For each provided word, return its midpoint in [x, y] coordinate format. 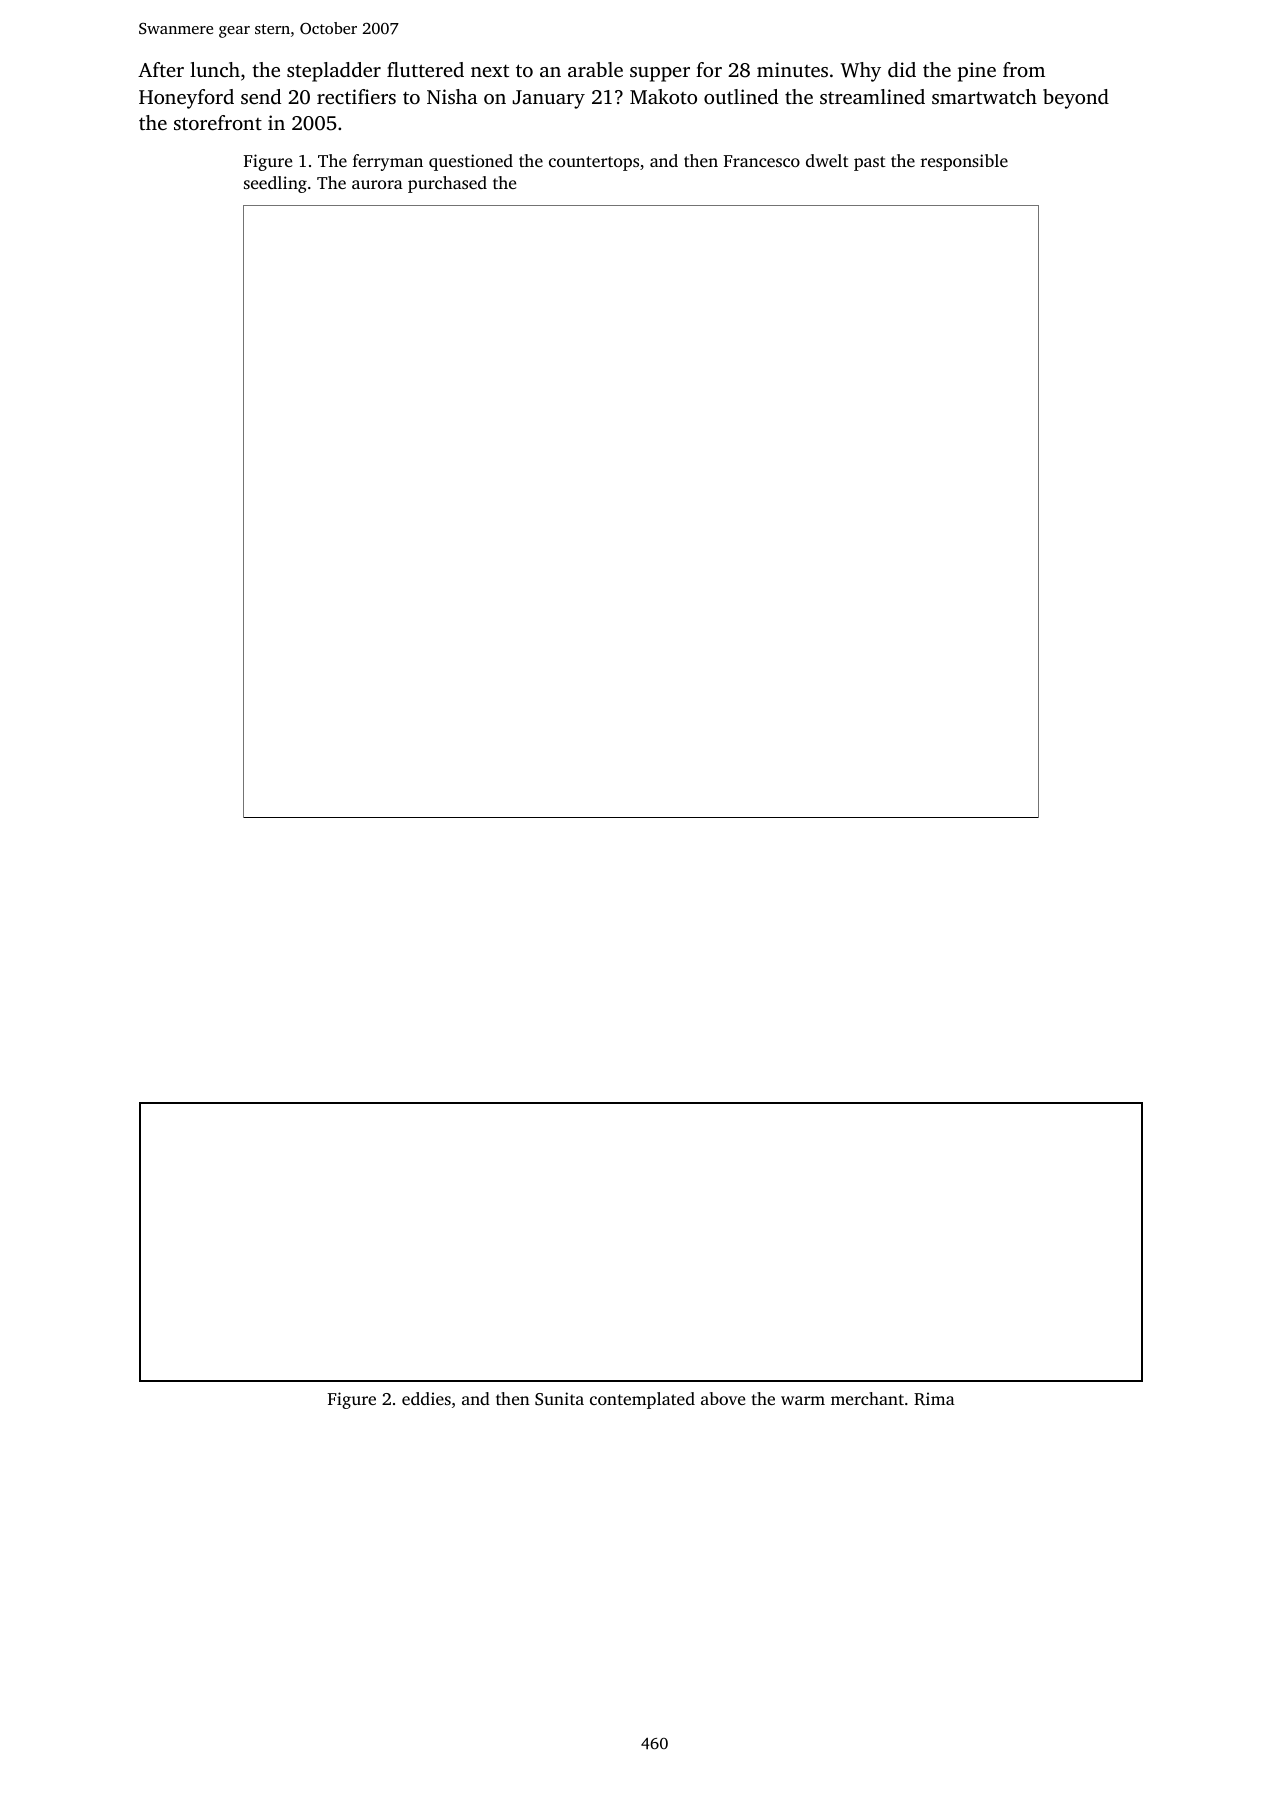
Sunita [559, 1399]
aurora [377, 184]
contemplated [642, 1400]
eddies [426, 1398]
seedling [275, 184]
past [870, 163]
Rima [934, 1399]
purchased [447, 184]
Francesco [762, 161]
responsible [964, 162]
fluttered [425, 69]
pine [977, 72]
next [490, 71]
